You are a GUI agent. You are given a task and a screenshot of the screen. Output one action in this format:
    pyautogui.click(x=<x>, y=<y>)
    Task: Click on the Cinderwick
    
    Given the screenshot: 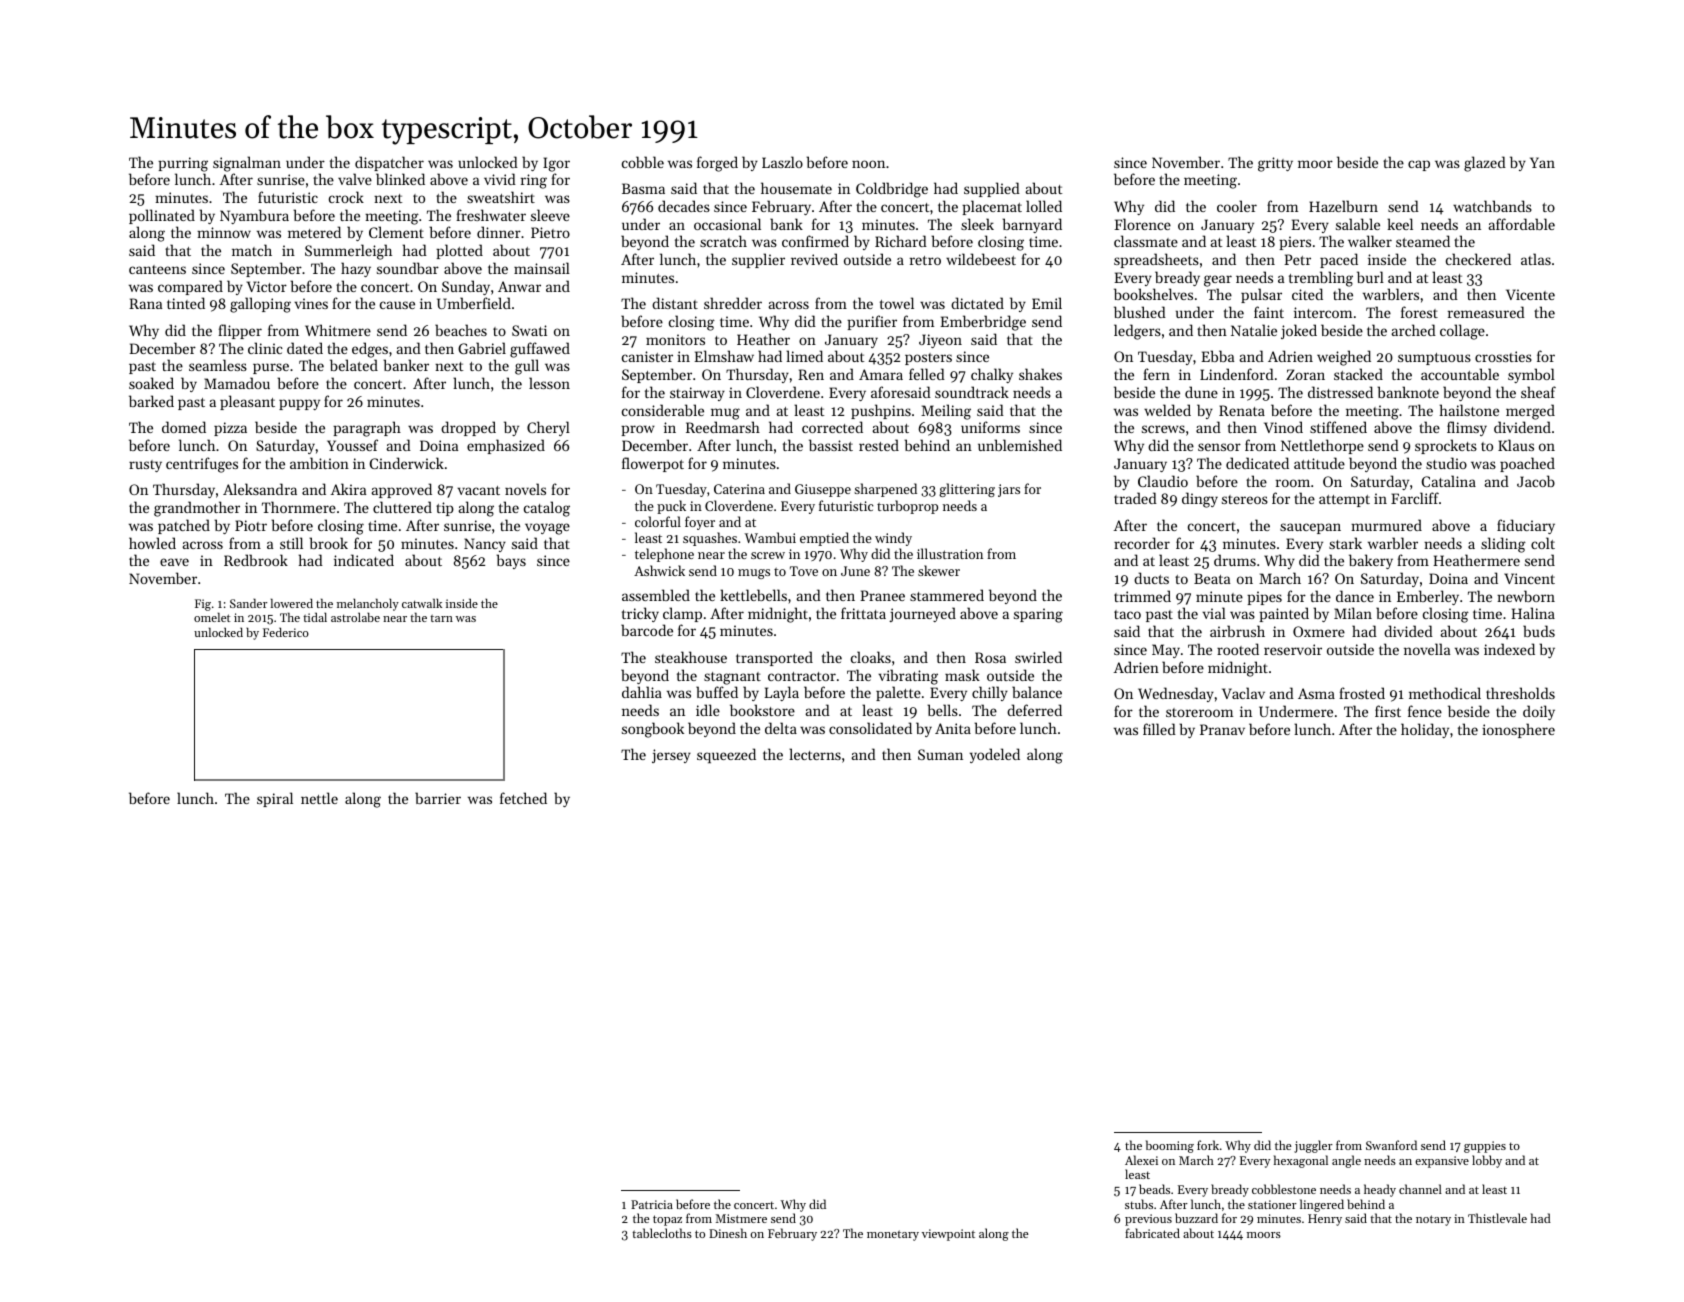 What is the action you would take?
    pyautogui.click(x=407, y=463)
